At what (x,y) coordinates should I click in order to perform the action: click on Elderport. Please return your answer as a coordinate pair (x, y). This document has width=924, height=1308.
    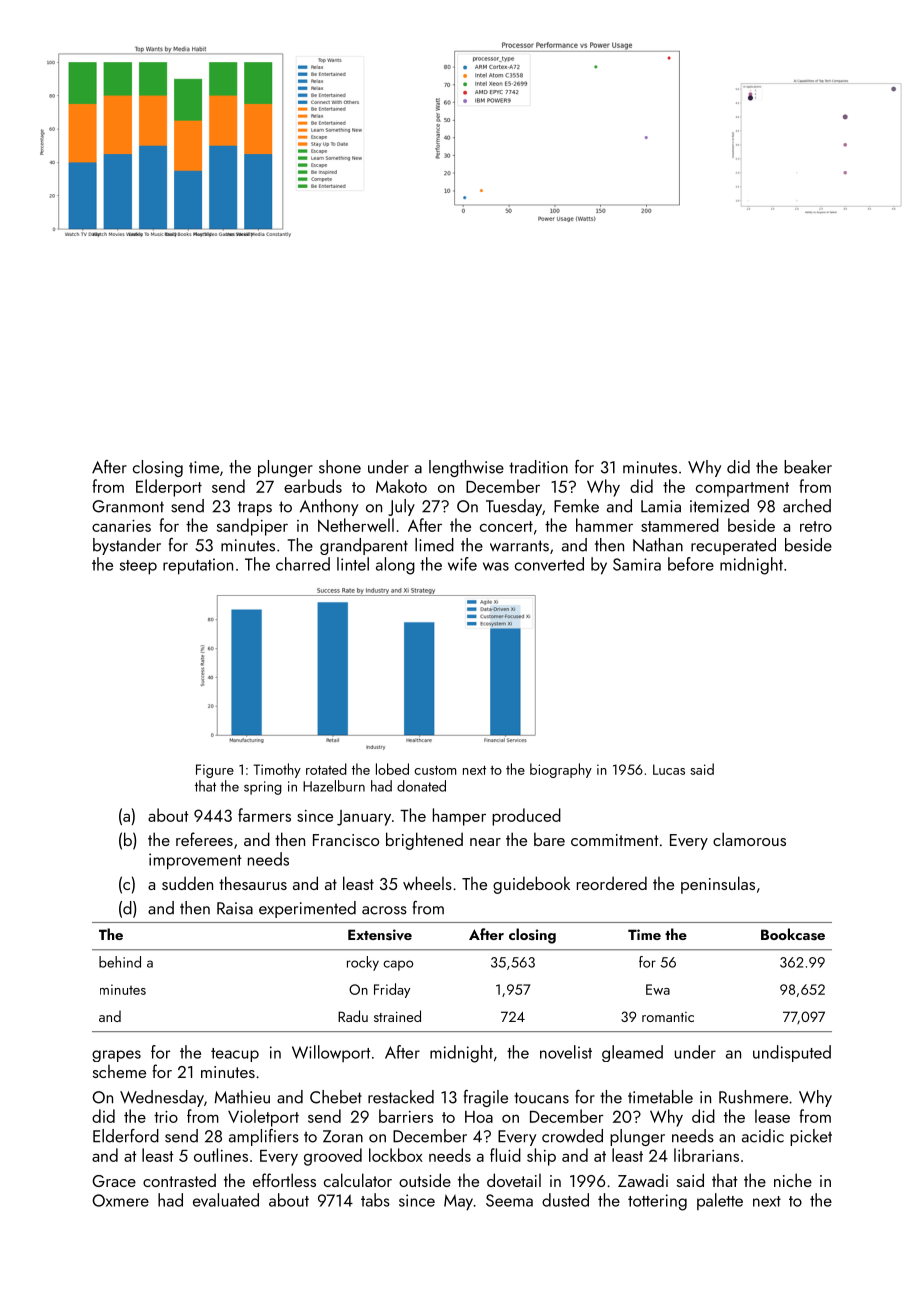
    Looking at the image, I should click on (169, 488).
